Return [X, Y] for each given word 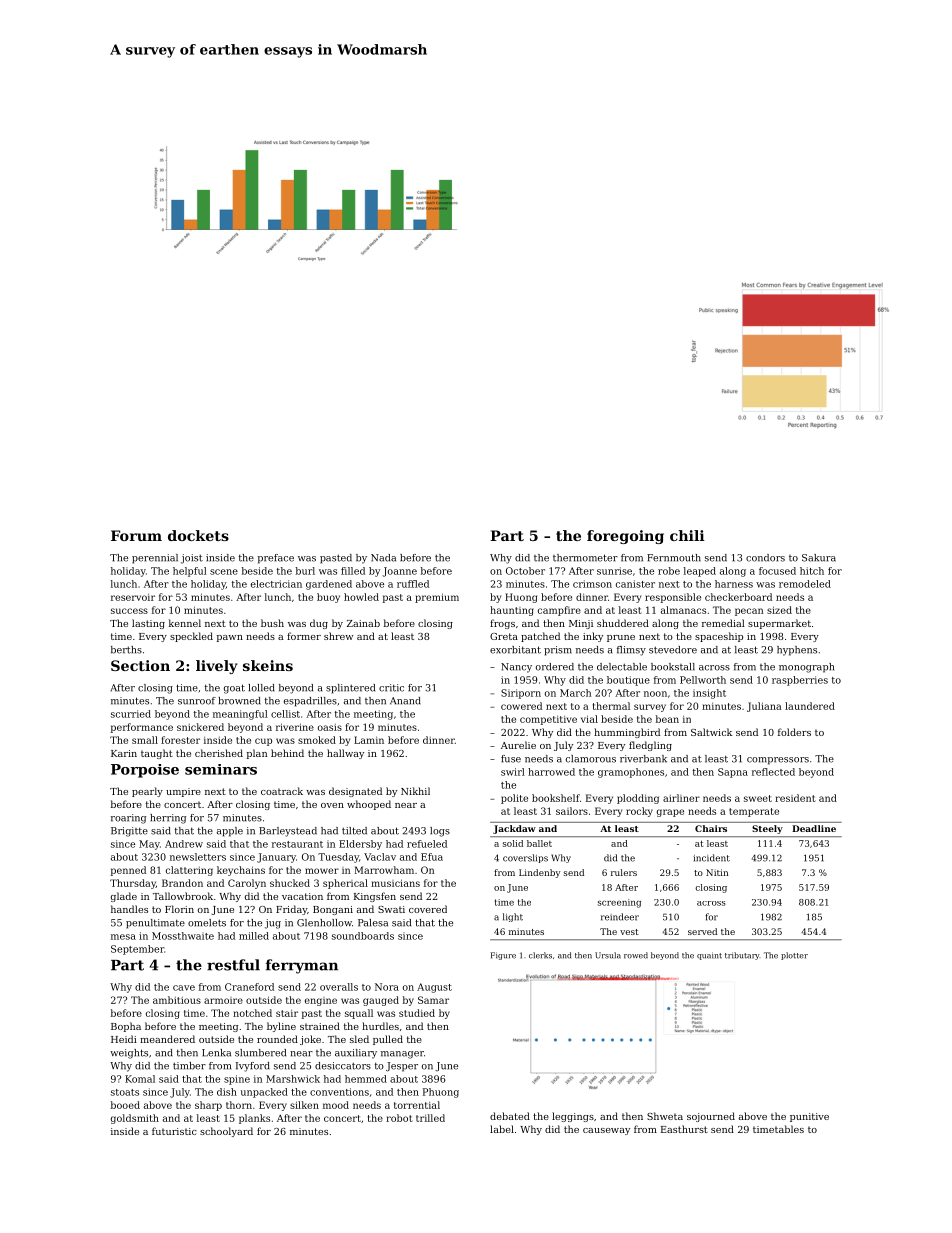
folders [794, 732]
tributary [742, 956]
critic [391, 688]
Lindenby [539, 873]
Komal [140, 1079]
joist [192, 559]
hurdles [380, 1026]
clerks [540, 955]
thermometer [585, 558]
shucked [290, 883]
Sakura [819, 558]
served [702, 931]
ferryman [302, 966]
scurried [131, 714]
